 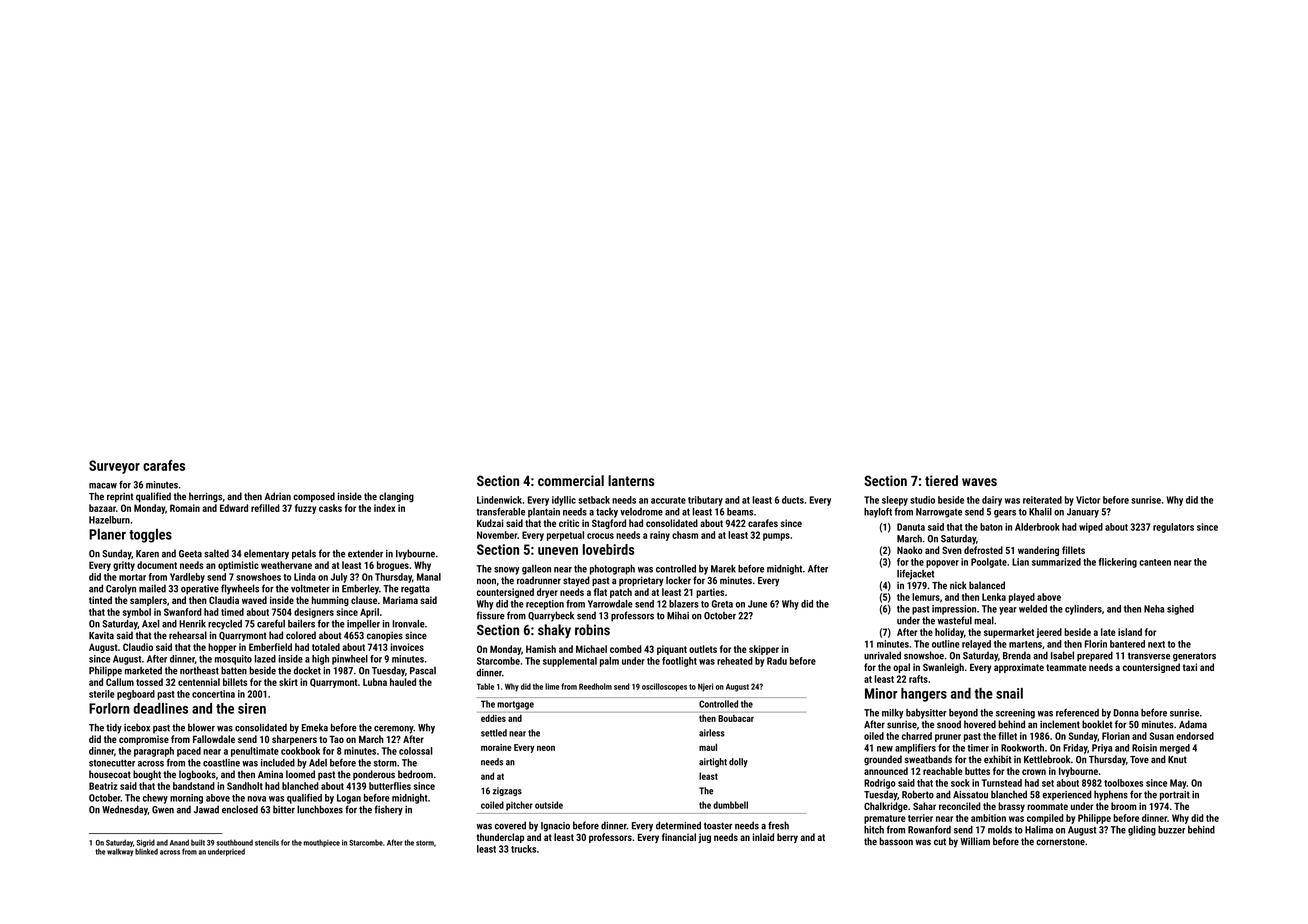 What do you see at coordinates (278, 496) in the document?
I see `Adrian` at bounding box center [278, 496].
